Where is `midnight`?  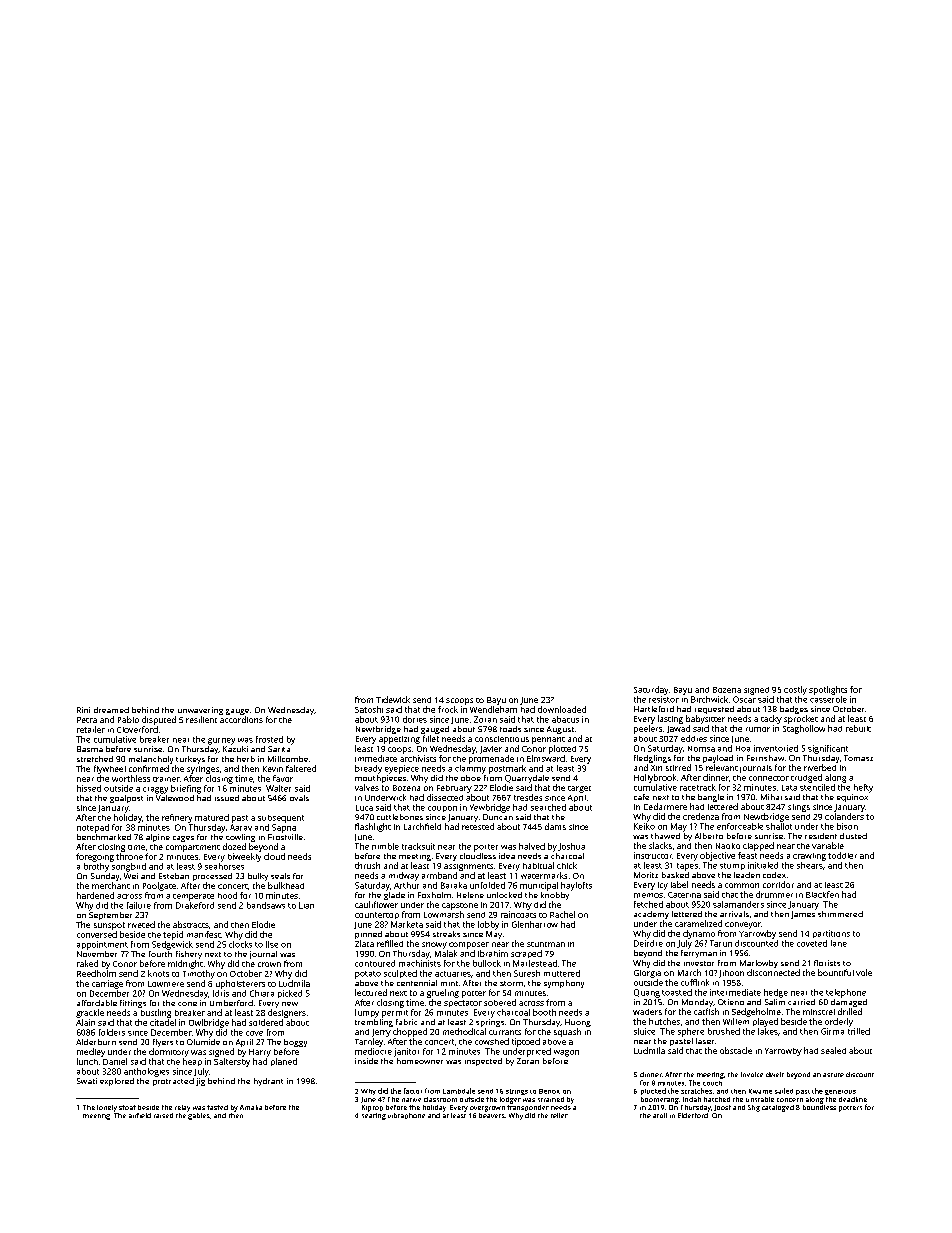 midnight is located at coordinates (185, 964).
